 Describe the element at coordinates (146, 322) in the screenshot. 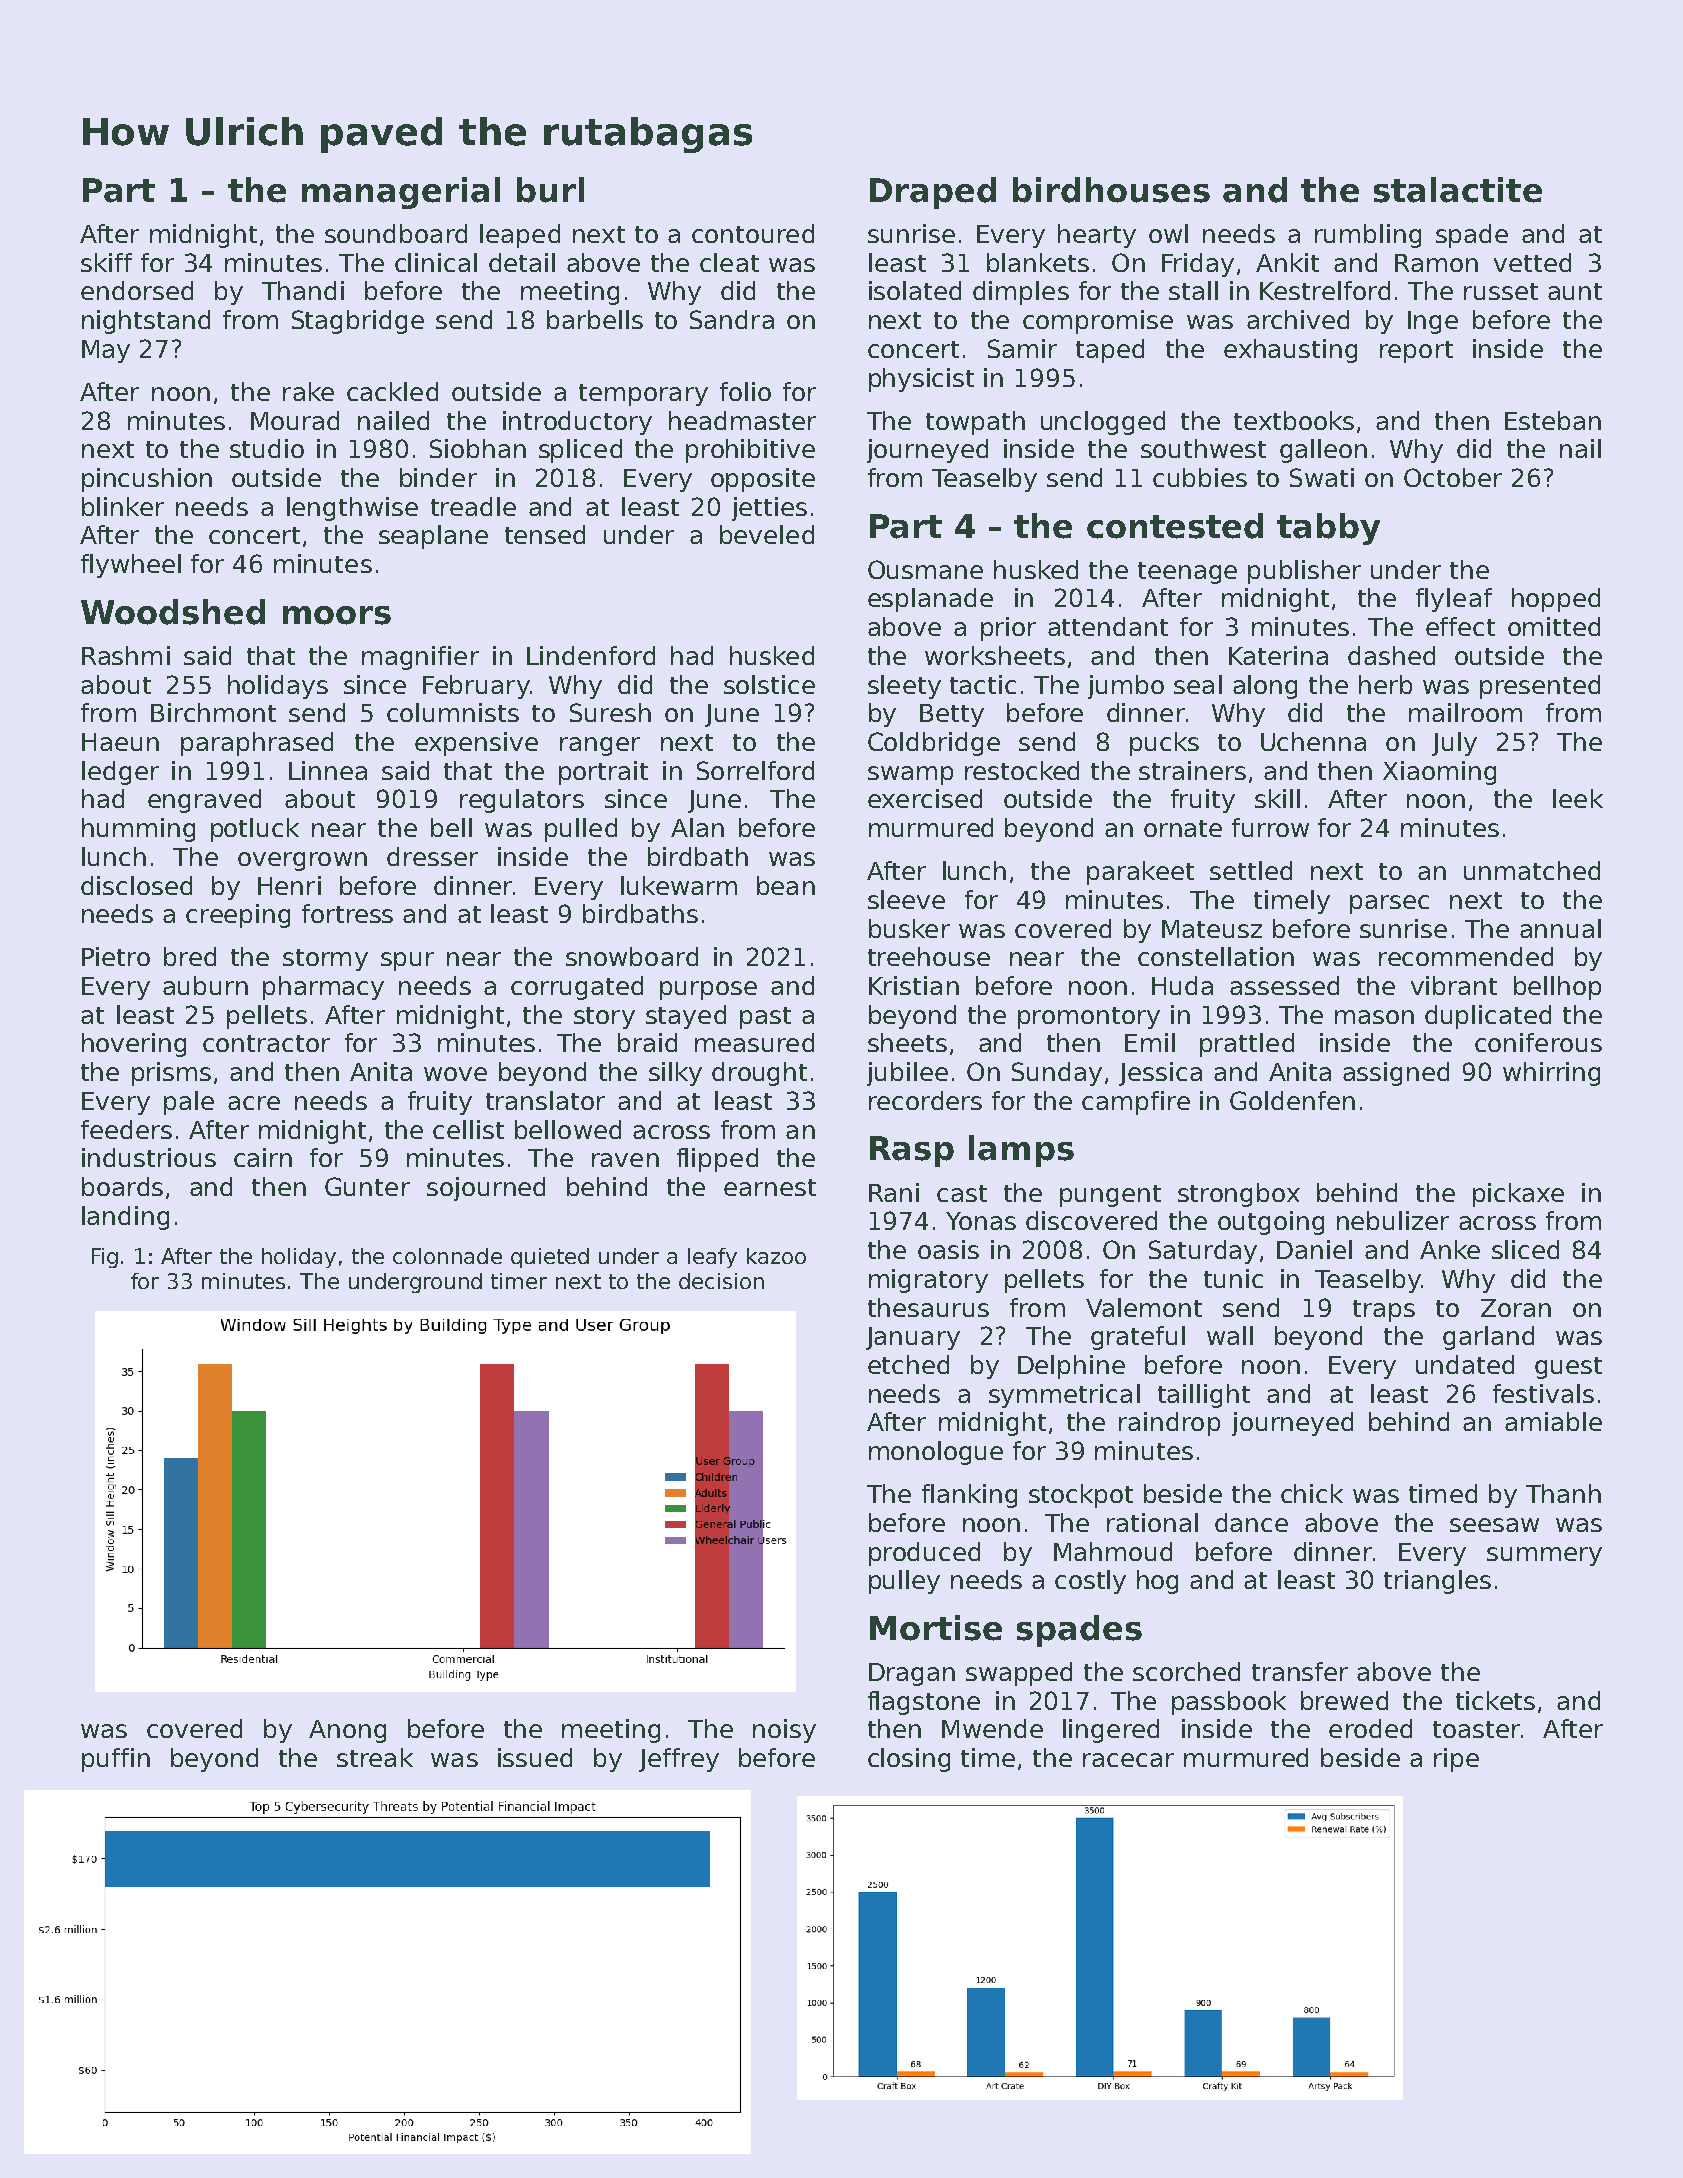

I see `nightstand` at that location.
